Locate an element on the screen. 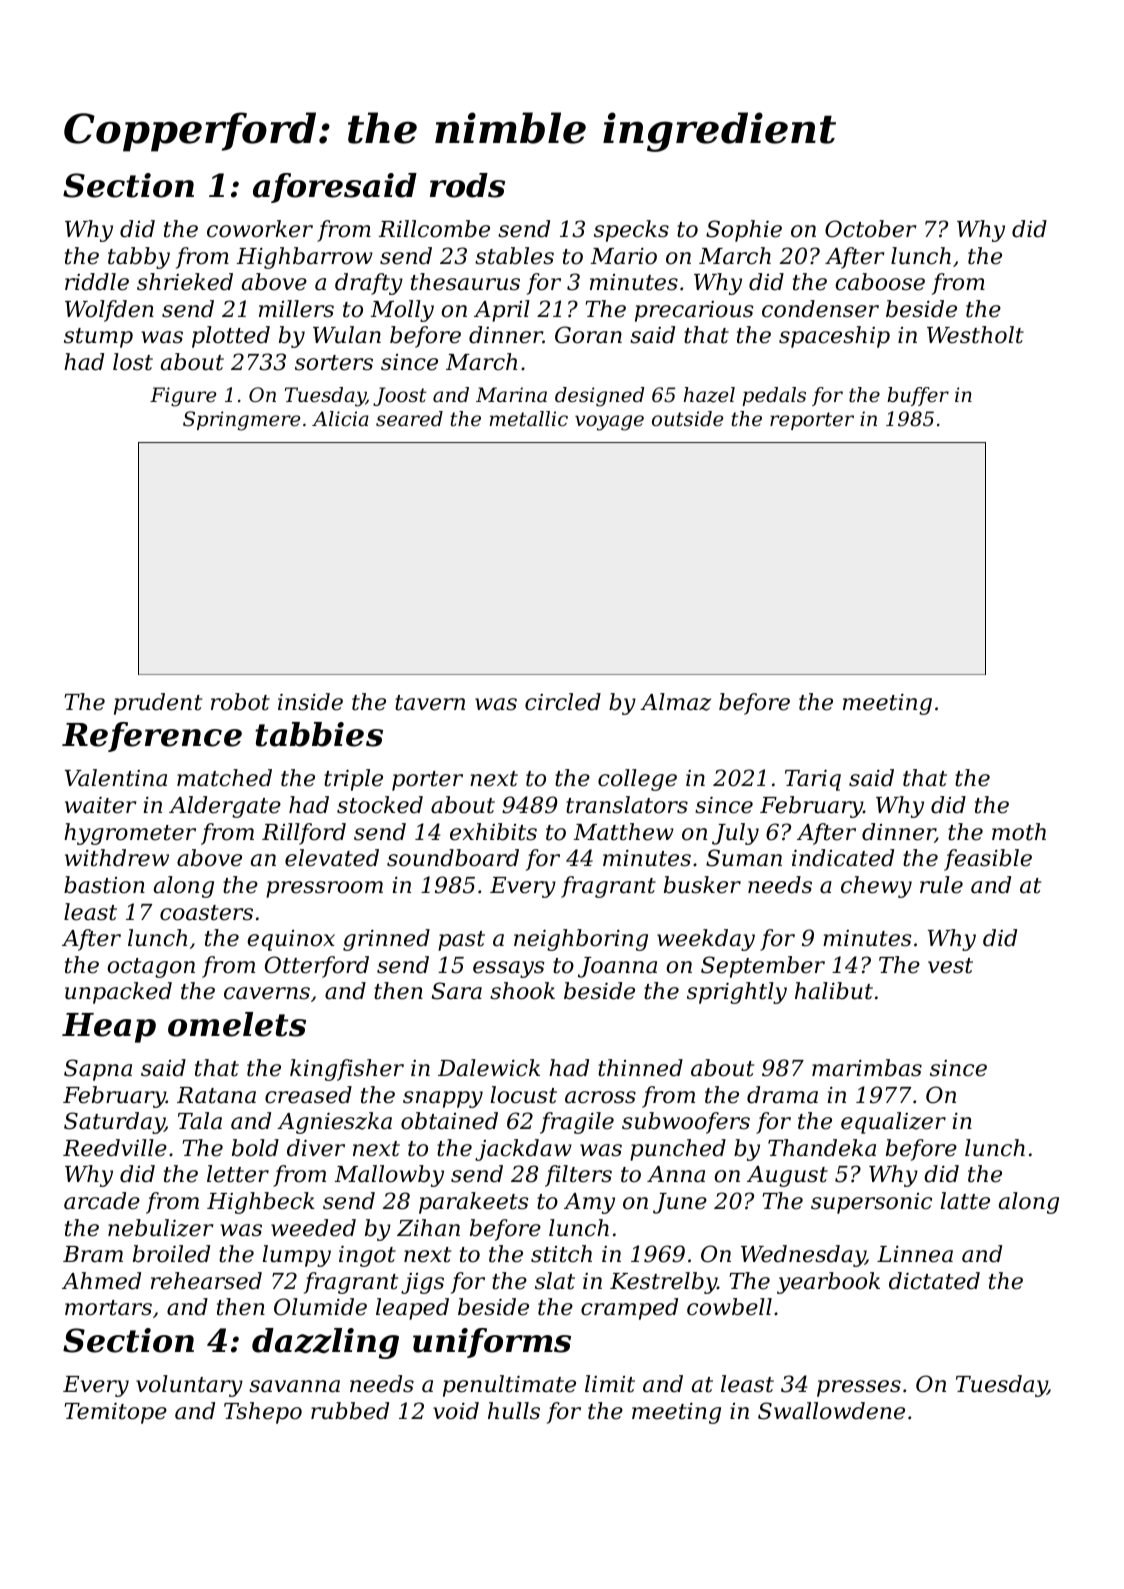 The height and width of the screenshot is (1589, 1124). sorters is located at coordinates (334, 363).
